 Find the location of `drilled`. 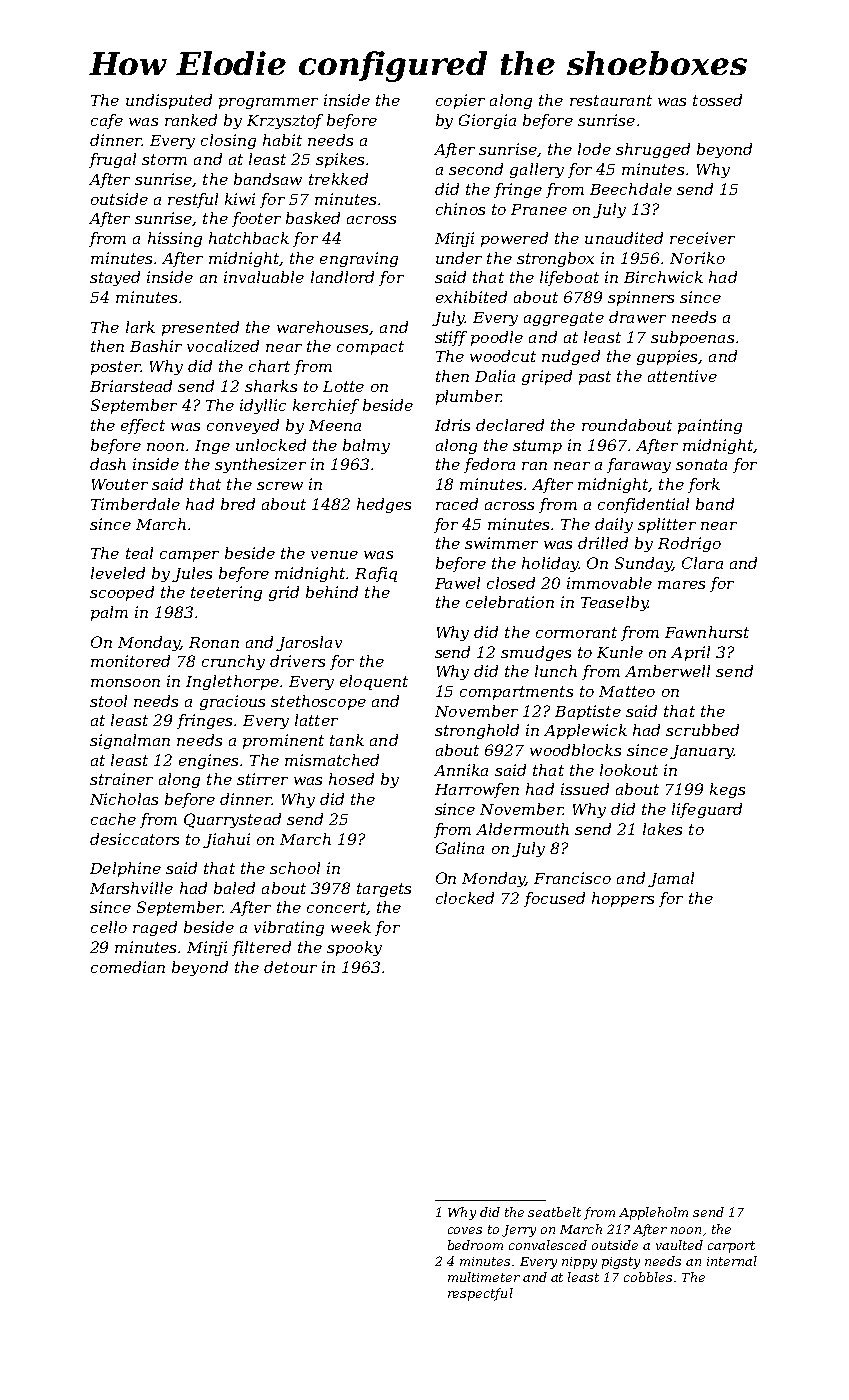

drilled is located at coordinates (603, 543).
